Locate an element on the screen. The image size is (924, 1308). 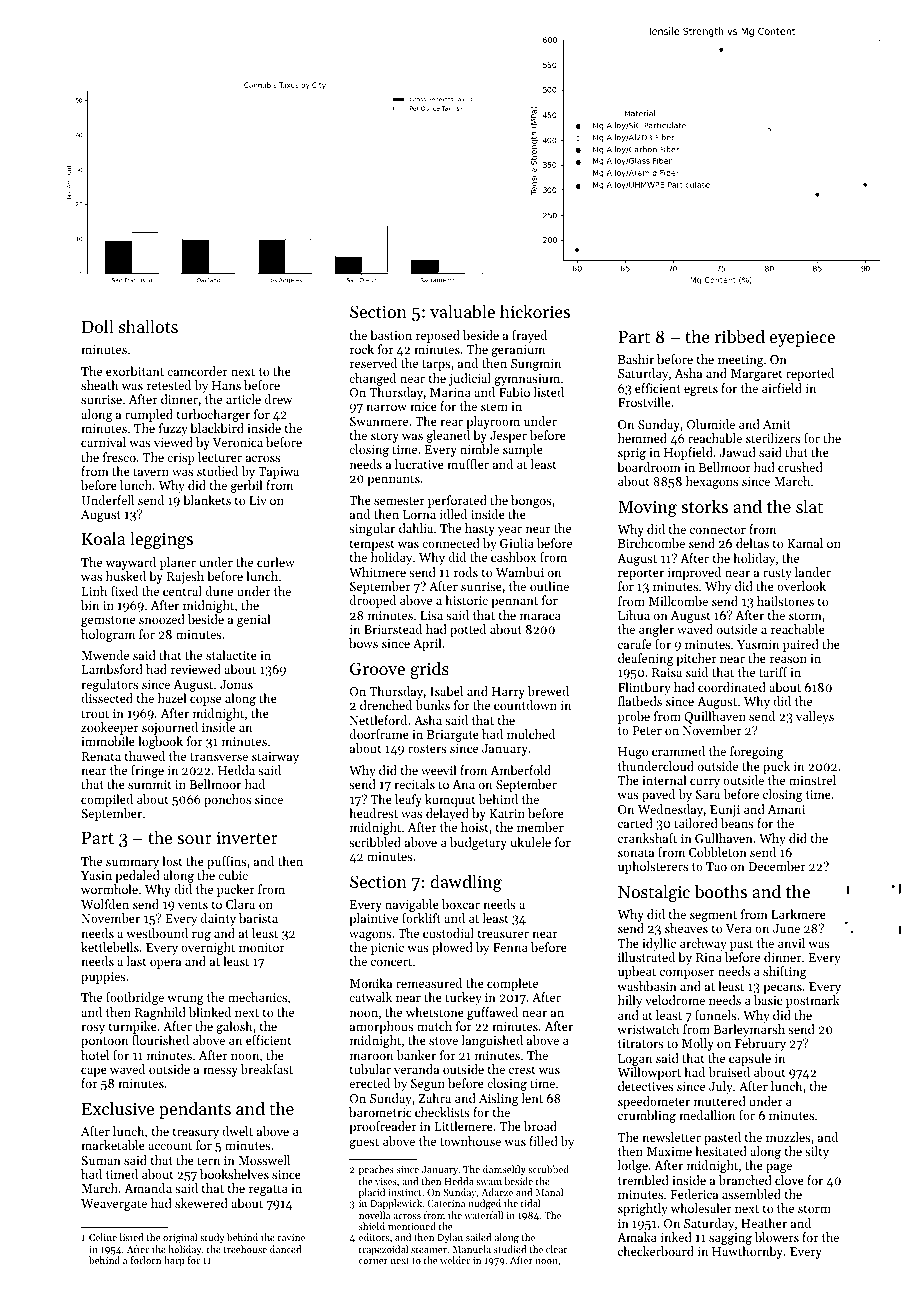
Celine is located at coordinates (103, 1237).
